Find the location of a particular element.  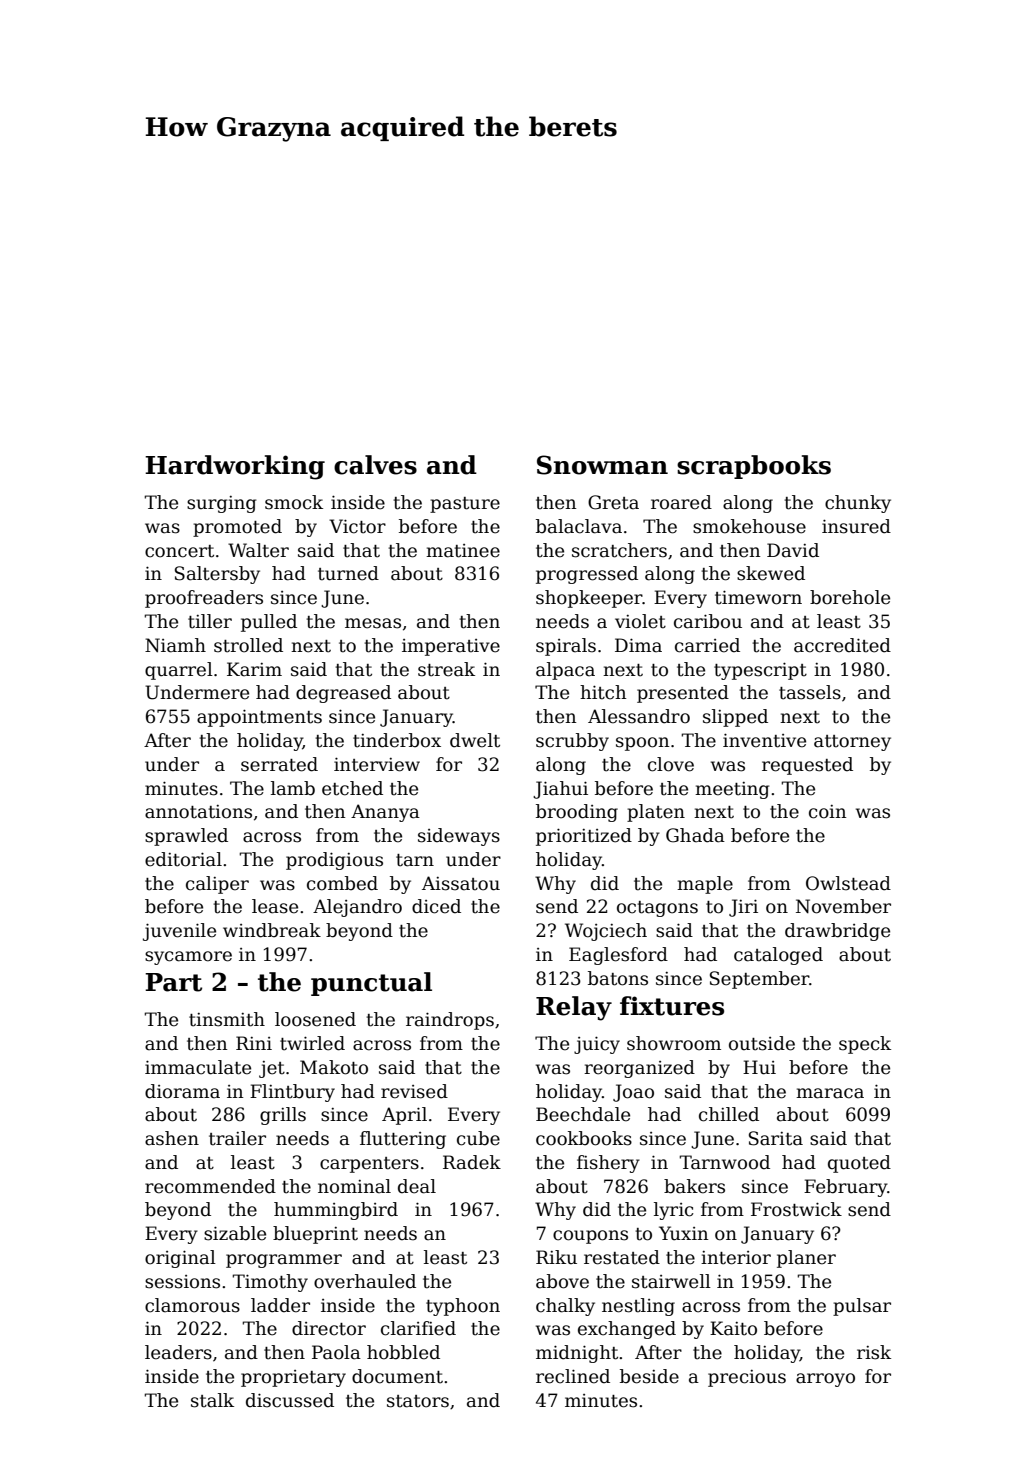

Frostwick is located at coordinates (796, 1209).
